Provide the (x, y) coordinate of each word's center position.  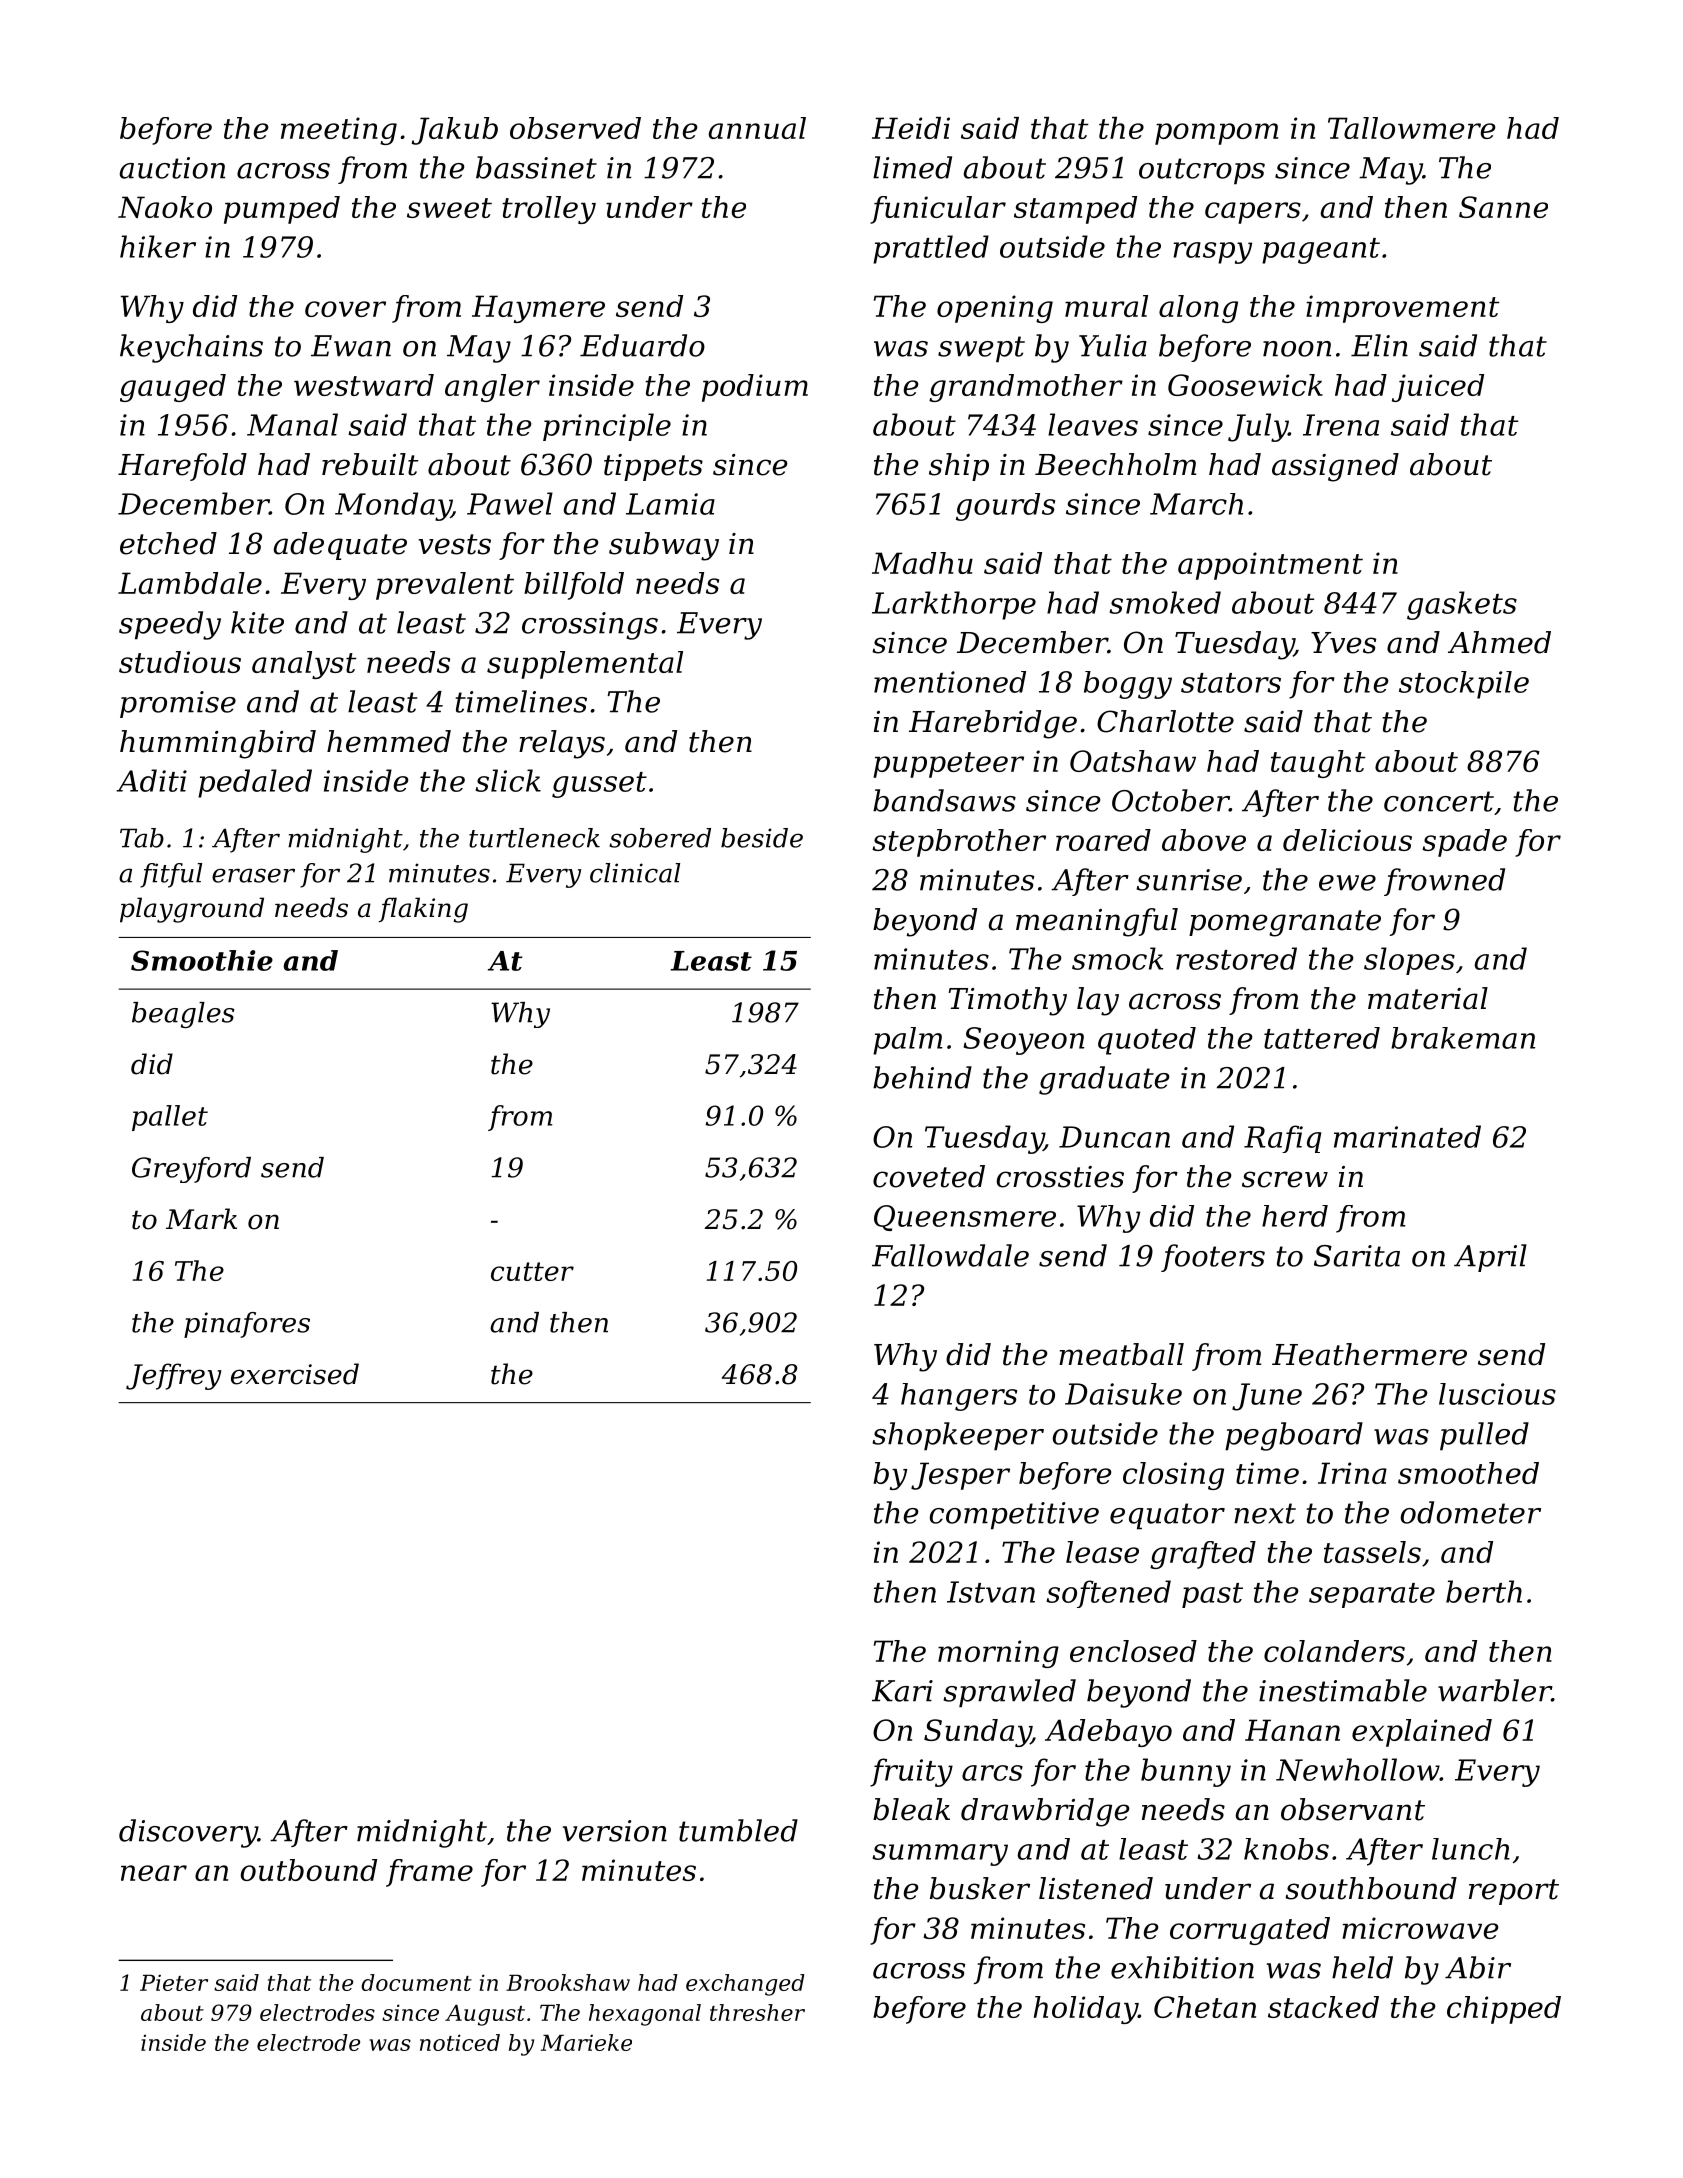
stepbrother (959, 843)
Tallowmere (1412, 128)
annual (757, 128)
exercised (295, 1374)
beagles (183, 1015)
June (1267, 1397)
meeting (339, 131)
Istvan (991, 1592)
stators (1231, 683)
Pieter (174, 1982)
